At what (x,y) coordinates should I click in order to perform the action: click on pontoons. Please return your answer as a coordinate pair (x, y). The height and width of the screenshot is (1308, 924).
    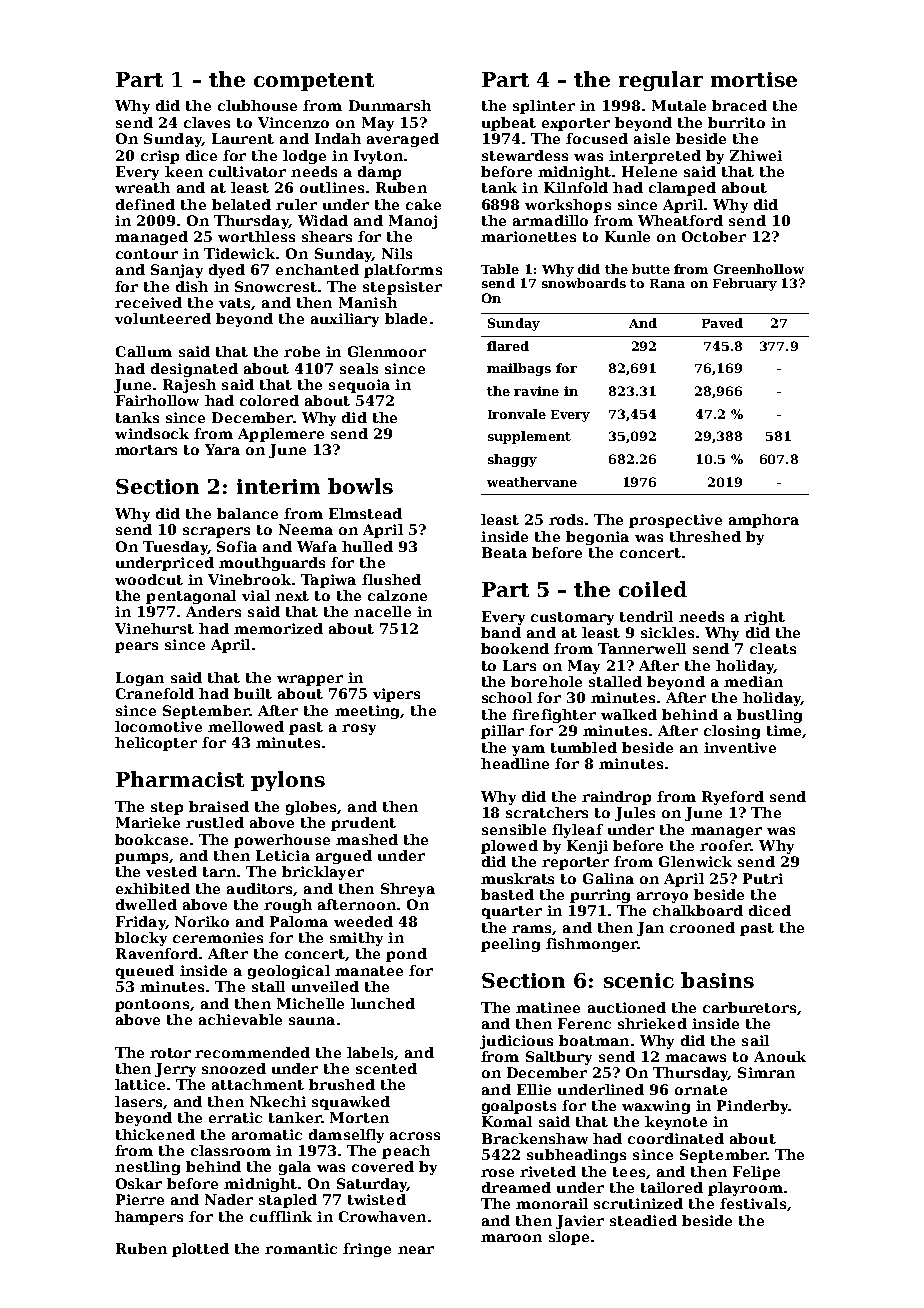
    Looking at the image, I should click on (152, 1005).
